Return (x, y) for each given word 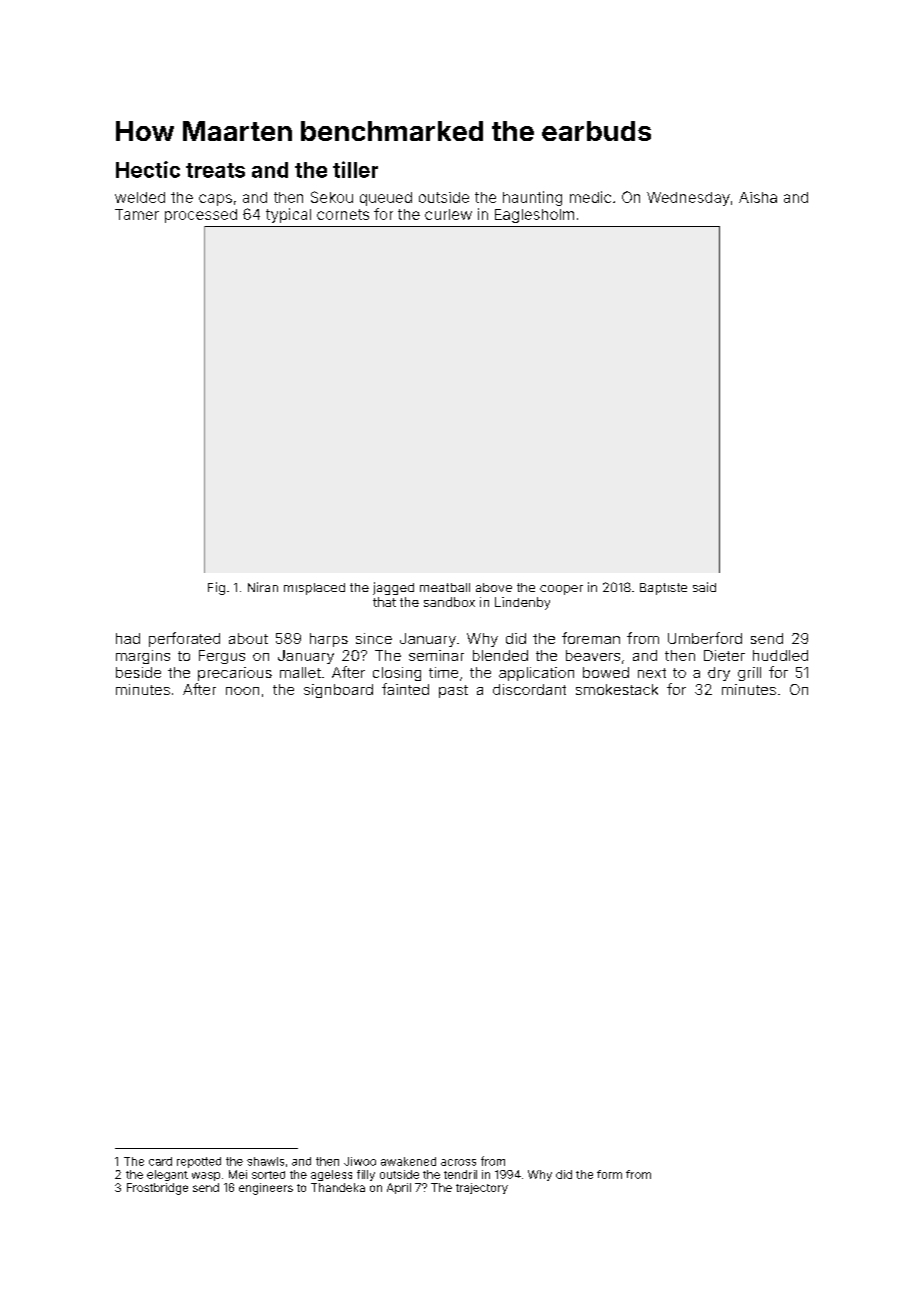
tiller (355, 169)
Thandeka (338, 1187)
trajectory (482, 1188)
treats (215, 170)
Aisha (758, 197)
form (609, 1174)
